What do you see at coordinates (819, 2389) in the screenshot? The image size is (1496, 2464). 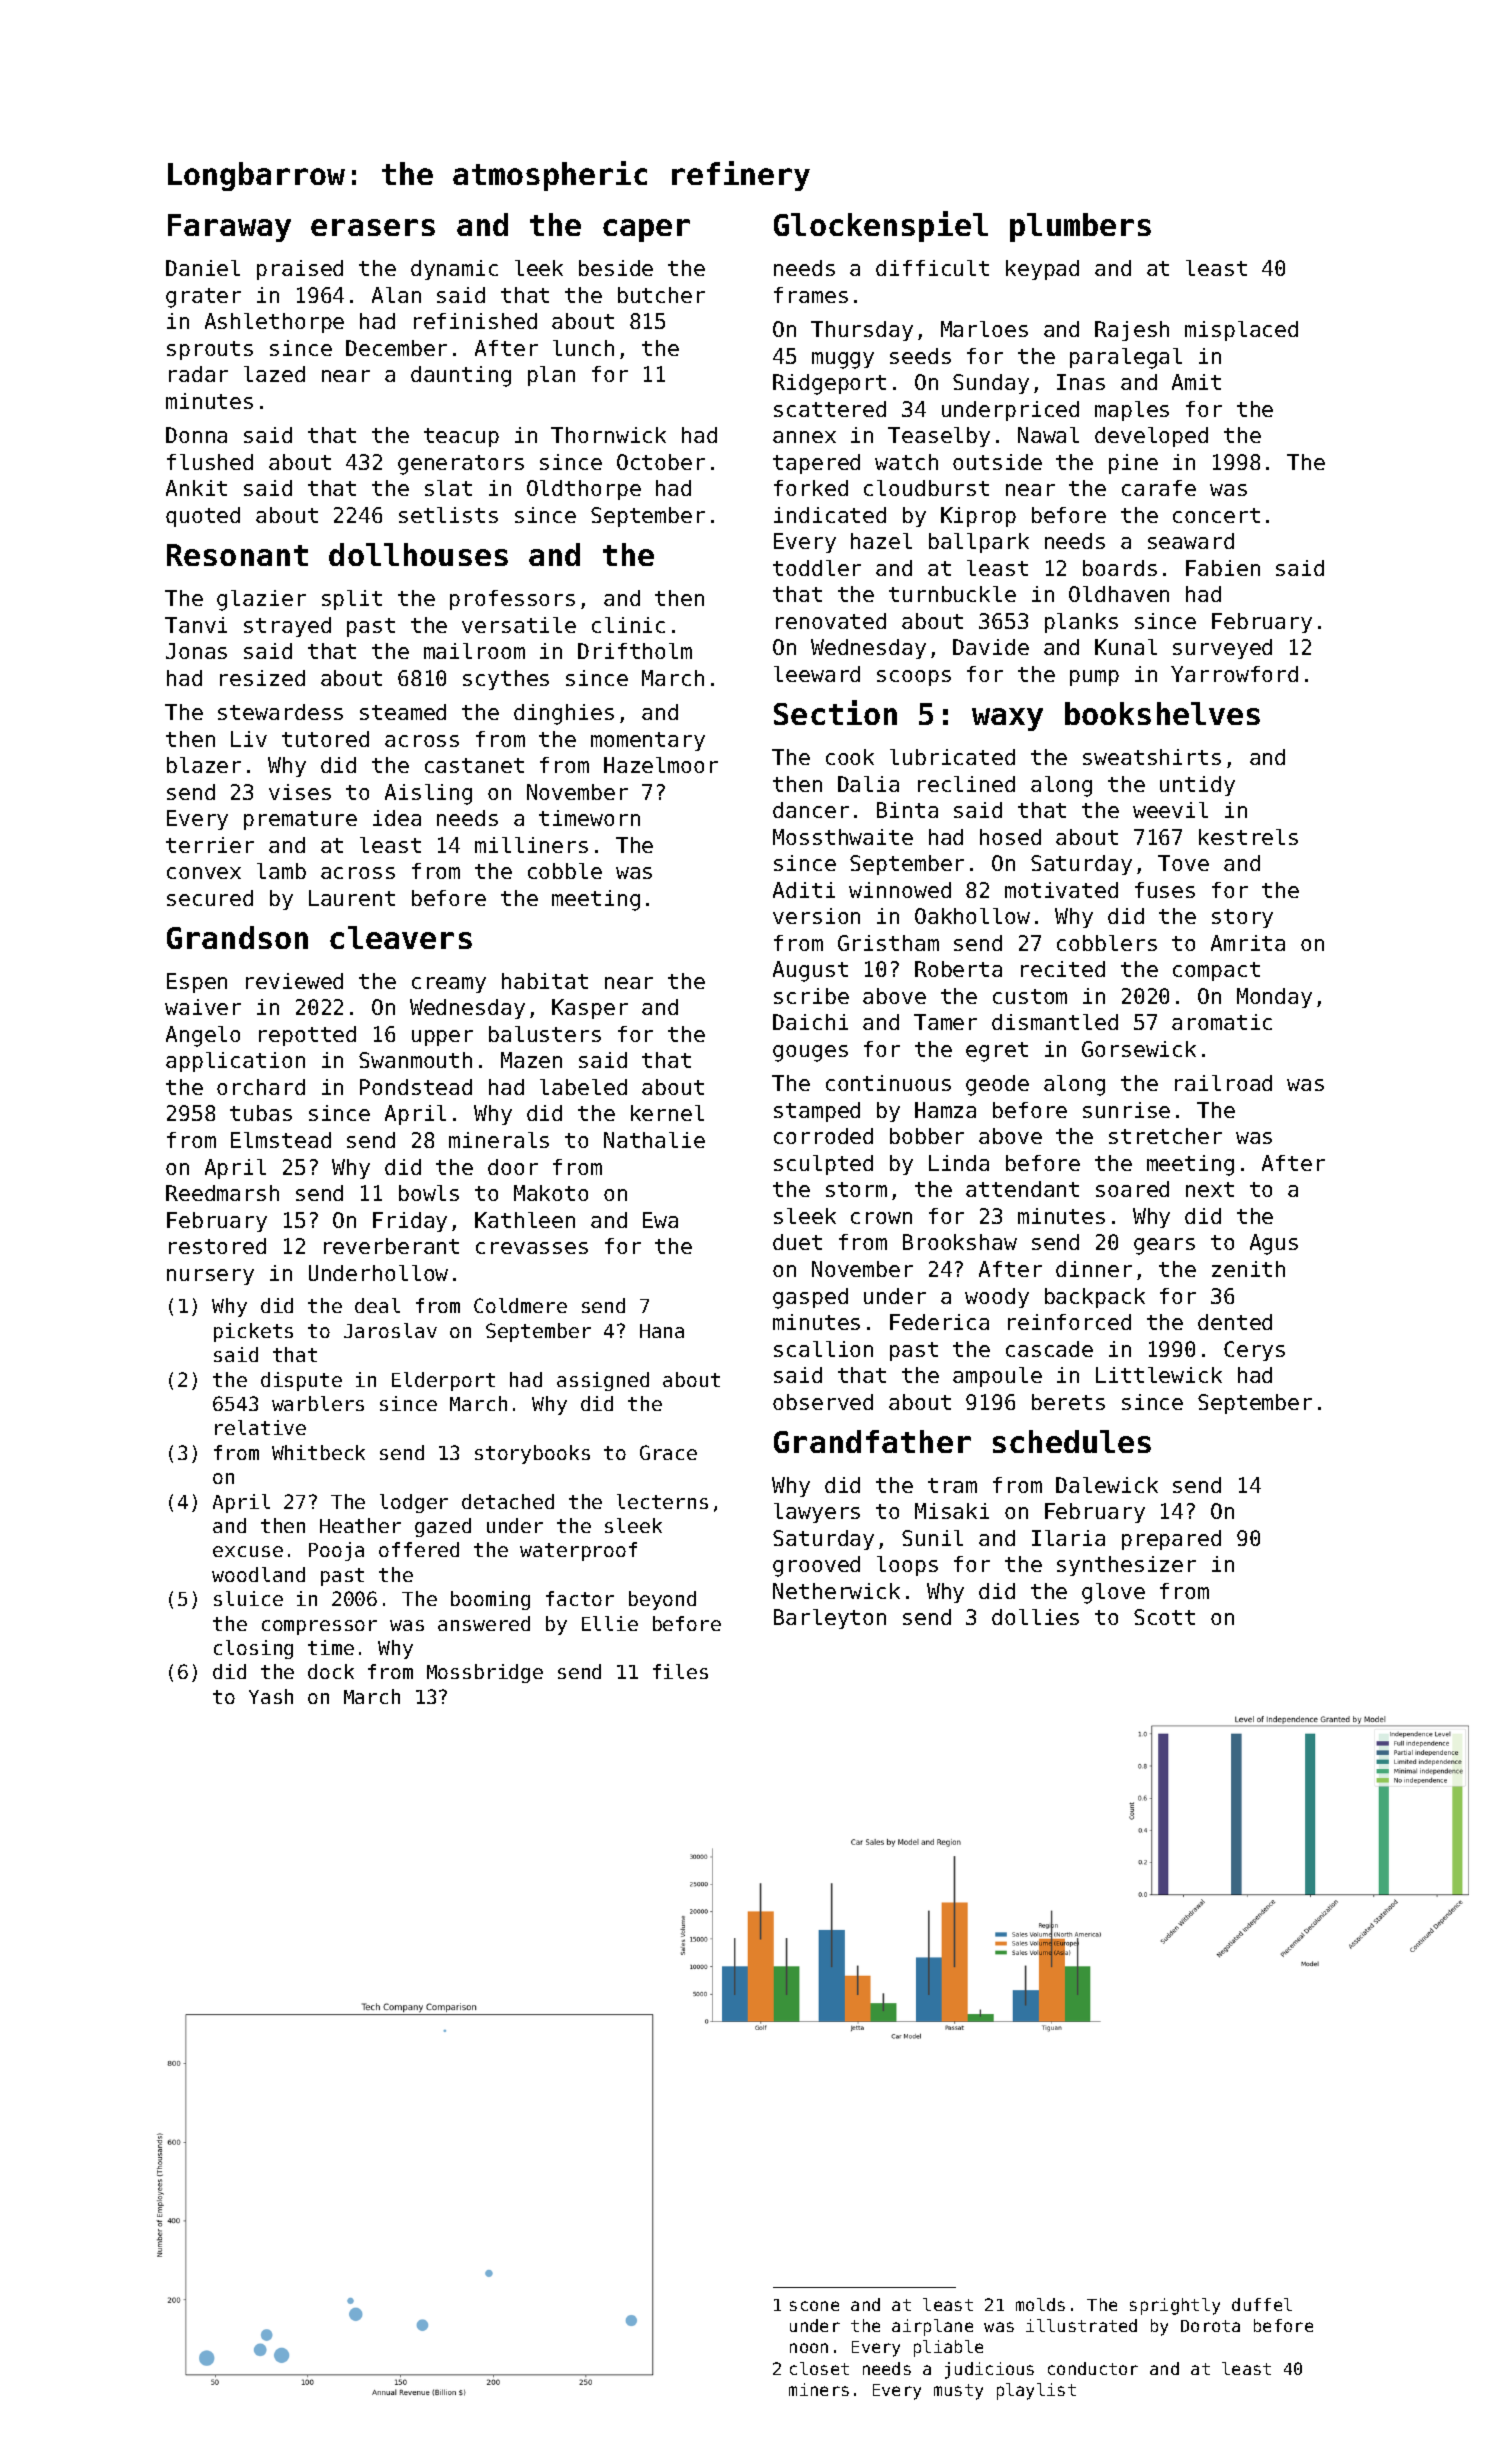 I see `miners` at bounding box center [819, 2389].
